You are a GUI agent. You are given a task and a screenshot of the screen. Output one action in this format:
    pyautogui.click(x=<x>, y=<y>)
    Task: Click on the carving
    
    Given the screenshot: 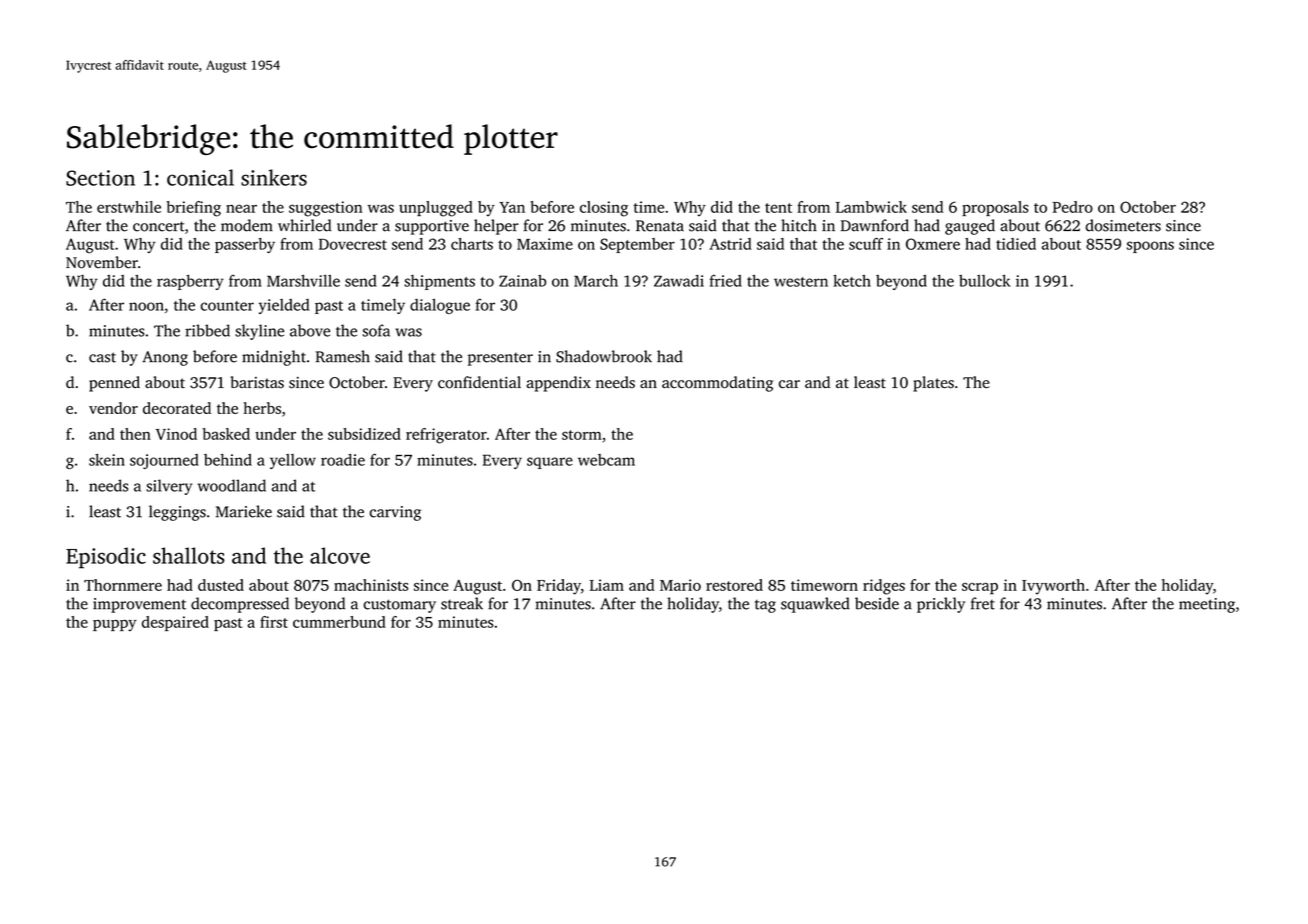 What is the action you would take?
    pyautogui.click(x=395, y=513)
